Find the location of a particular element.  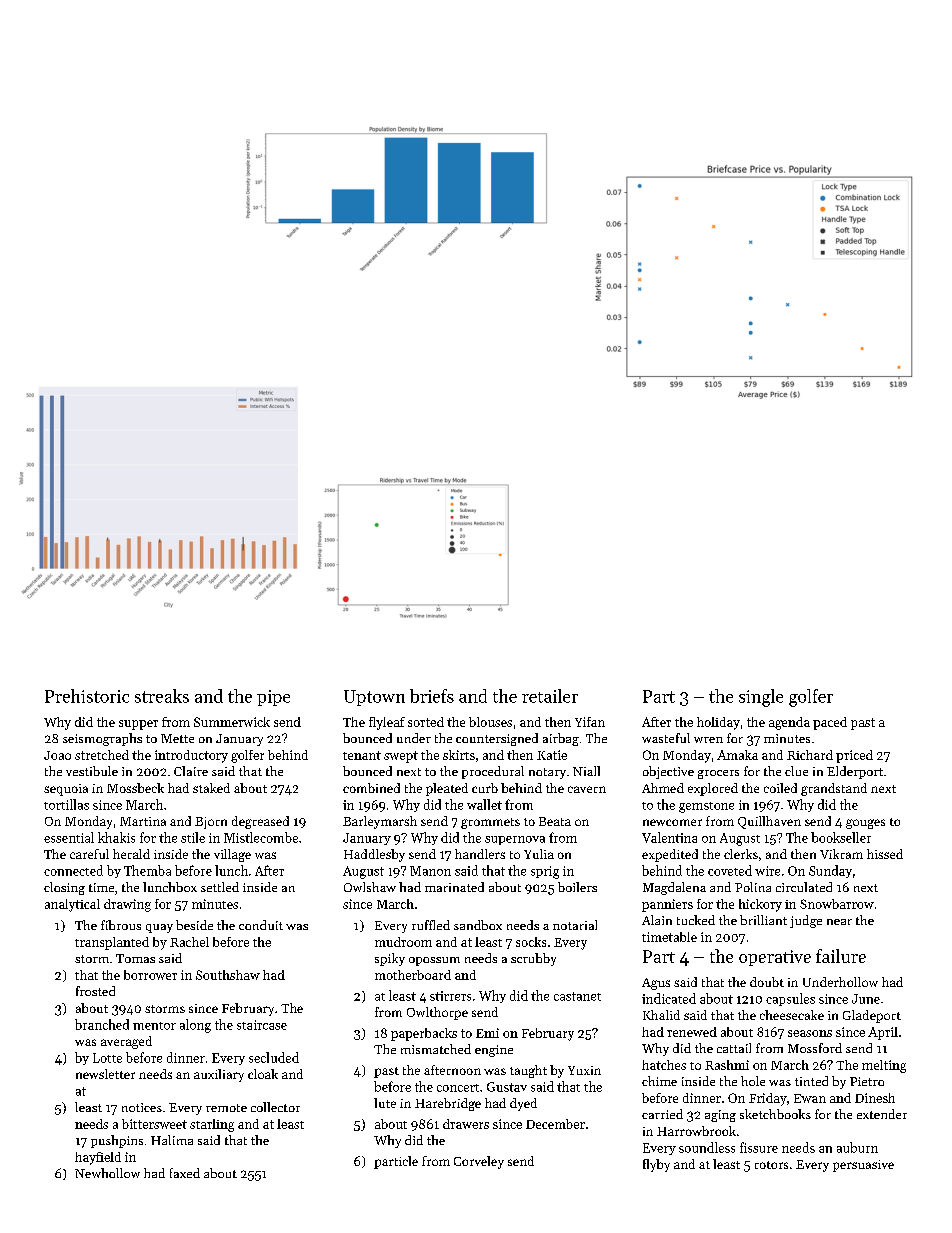

Corveley is located at coordinates (479, 1162).
